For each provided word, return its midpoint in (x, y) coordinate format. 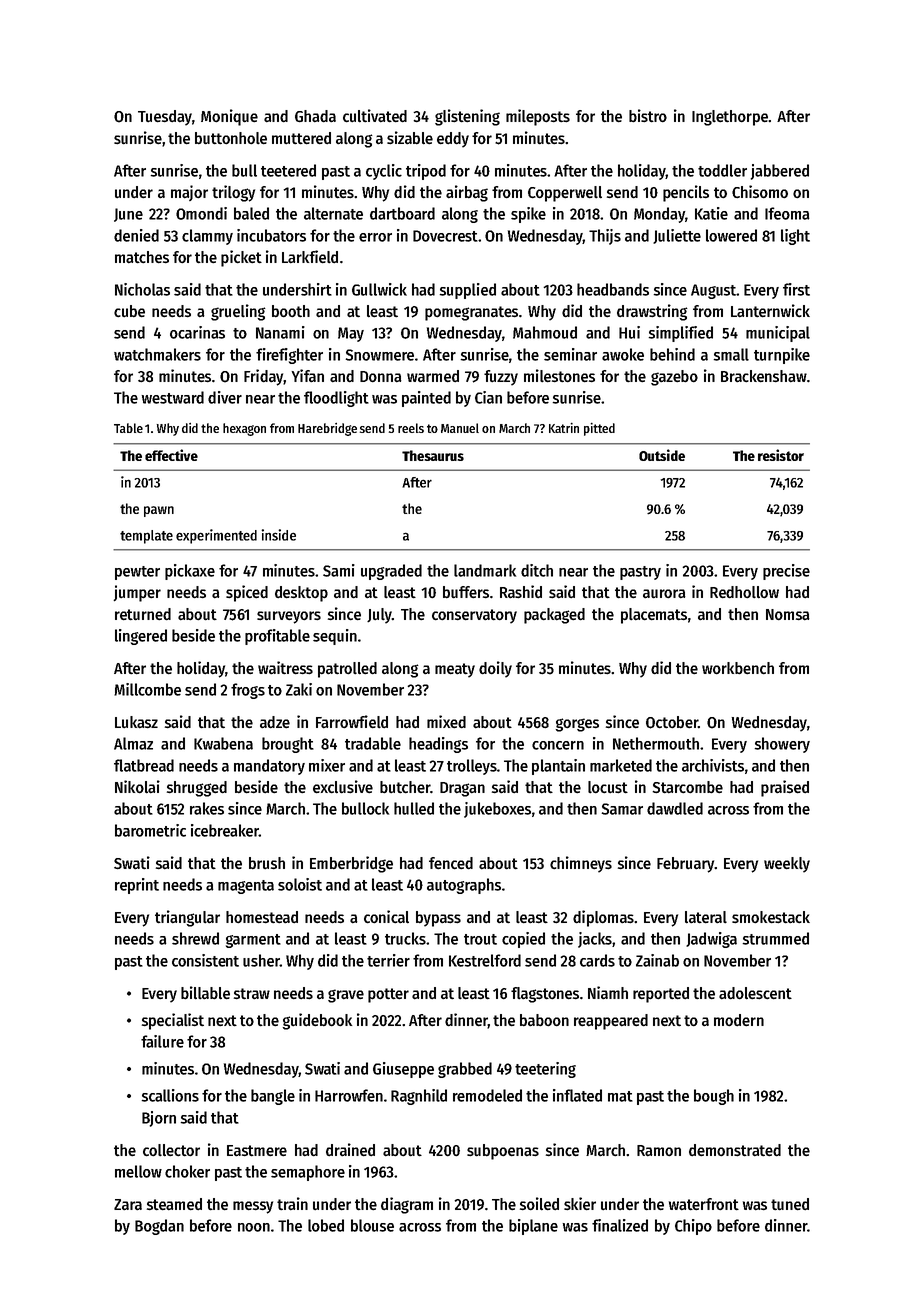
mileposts (538, 117)
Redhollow (744, 592)
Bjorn (159, 1119)
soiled (539, 1204)
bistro (648, 115)
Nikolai (137, 787)
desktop (301, 594)
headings (438, 745)
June (128, 215)
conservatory (474, 616)
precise (786, 572)
